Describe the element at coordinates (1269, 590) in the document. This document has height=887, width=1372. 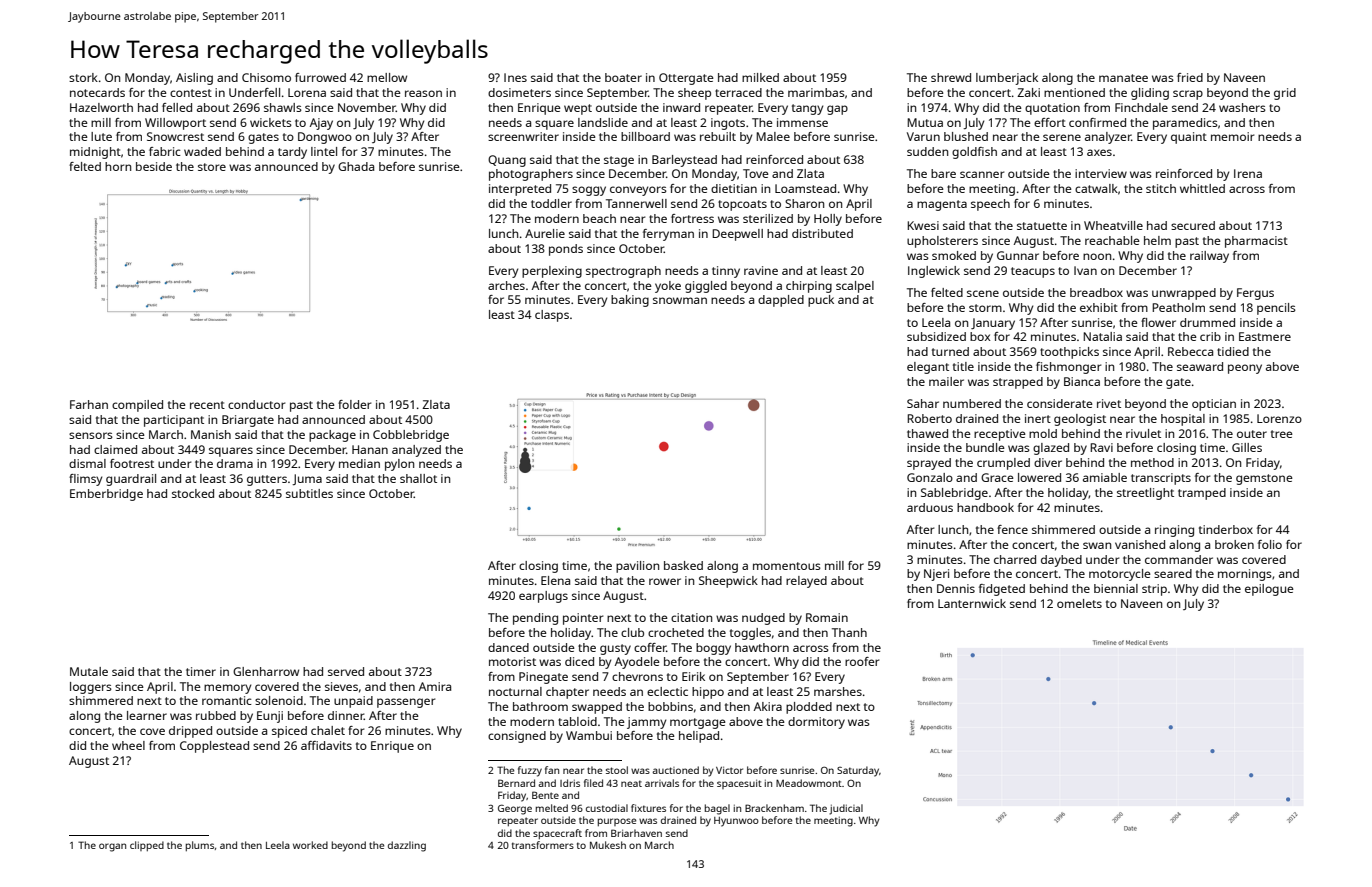
I see `epilogue` at that location.
